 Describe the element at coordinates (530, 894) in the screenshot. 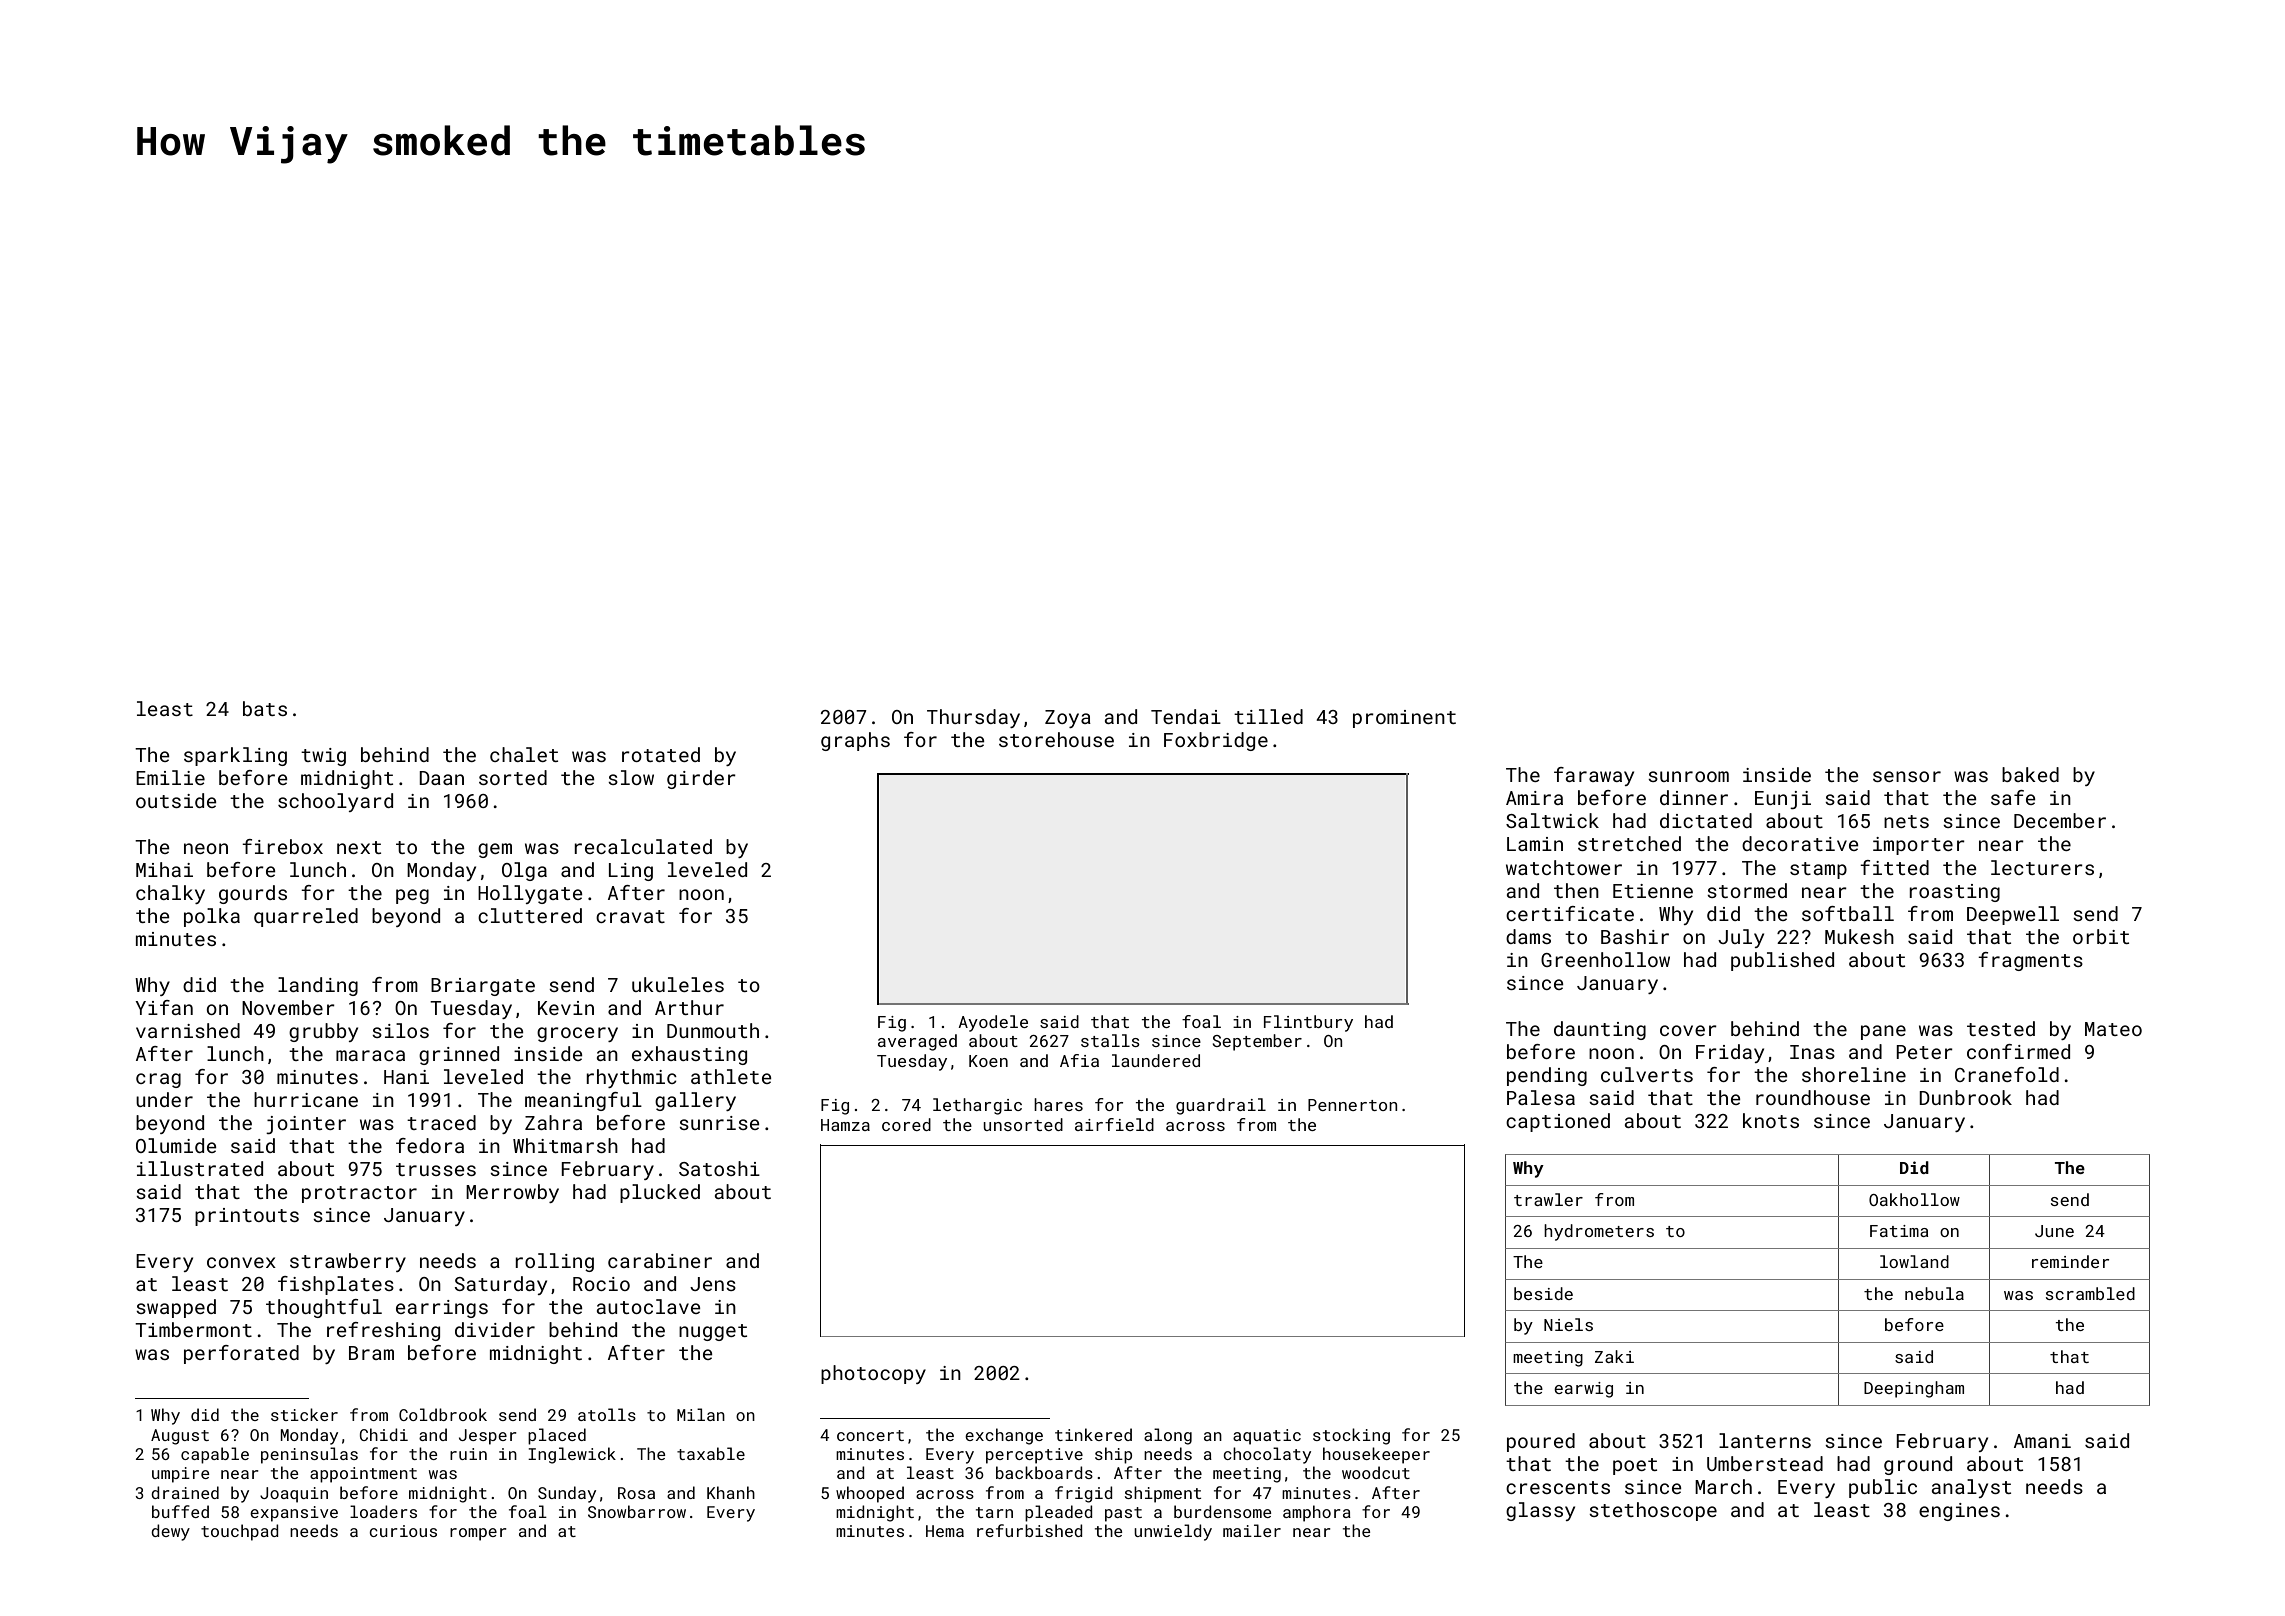

I see `Hollygate` at that location.
